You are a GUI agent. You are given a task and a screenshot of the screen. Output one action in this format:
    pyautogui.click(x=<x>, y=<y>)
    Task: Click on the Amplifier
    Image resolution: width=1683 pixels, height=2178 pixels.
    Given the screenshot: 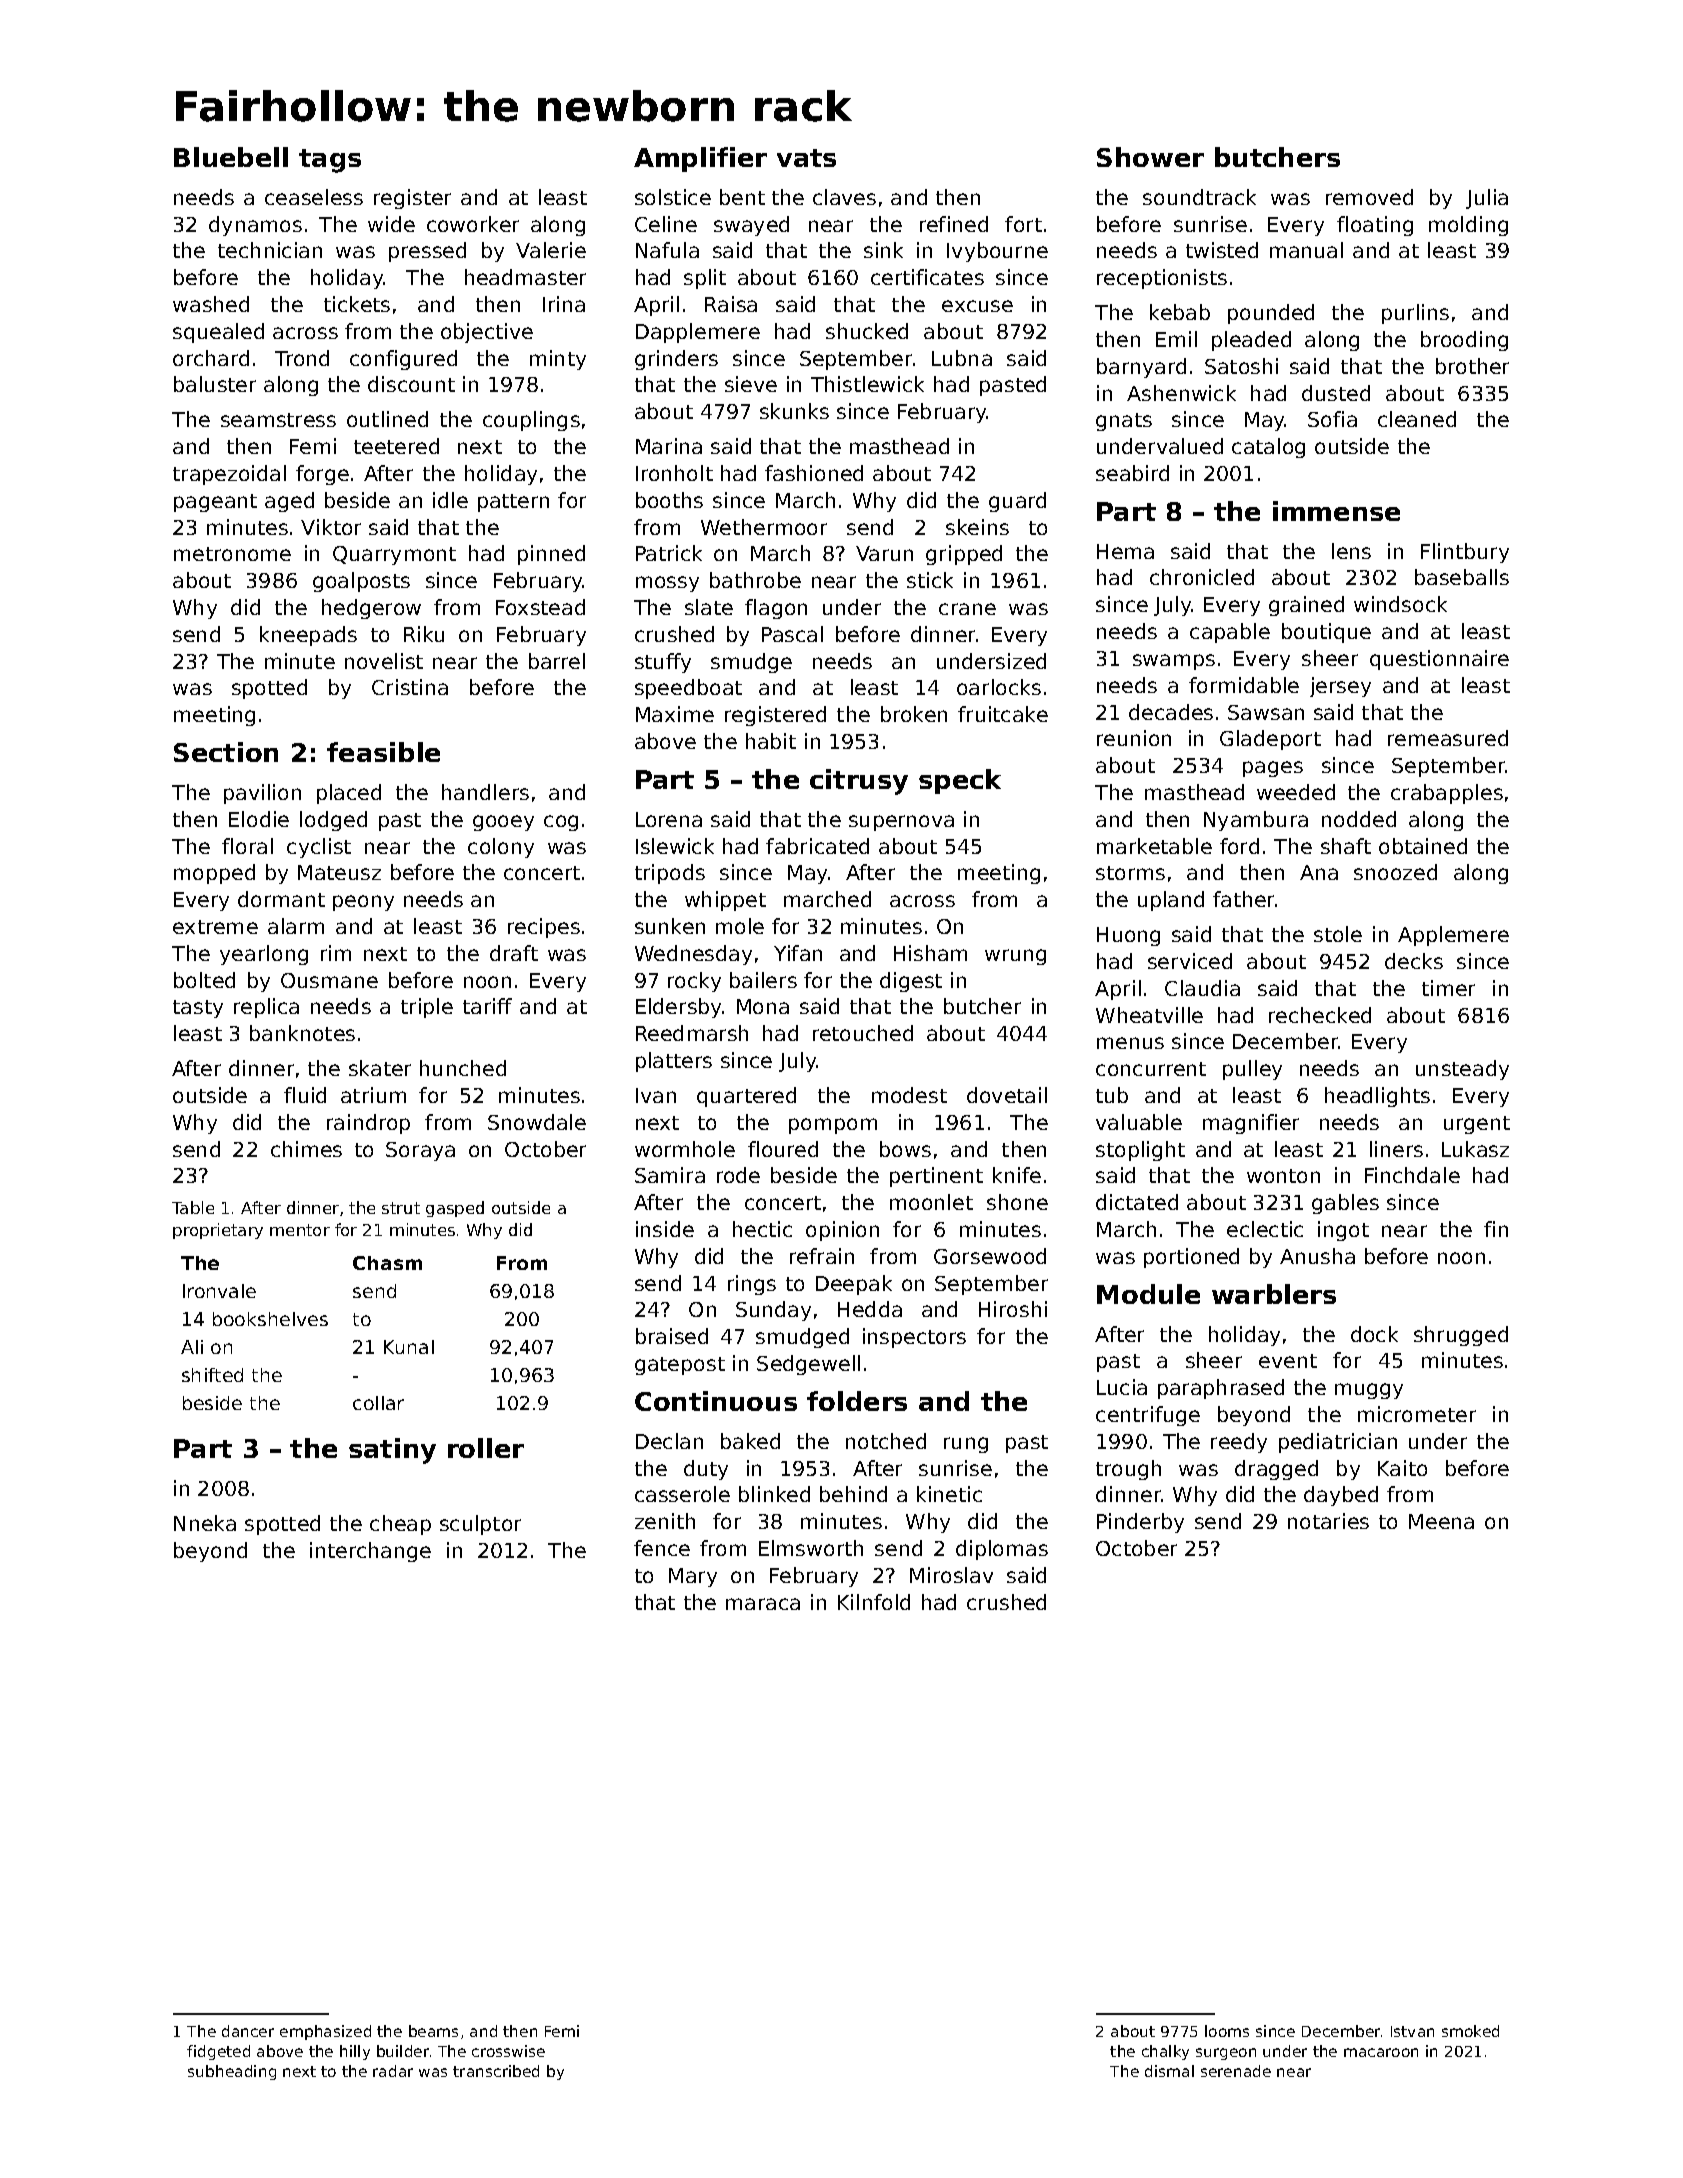 What is the action you would take?
    pyautogui.click(x=700, y=159)
